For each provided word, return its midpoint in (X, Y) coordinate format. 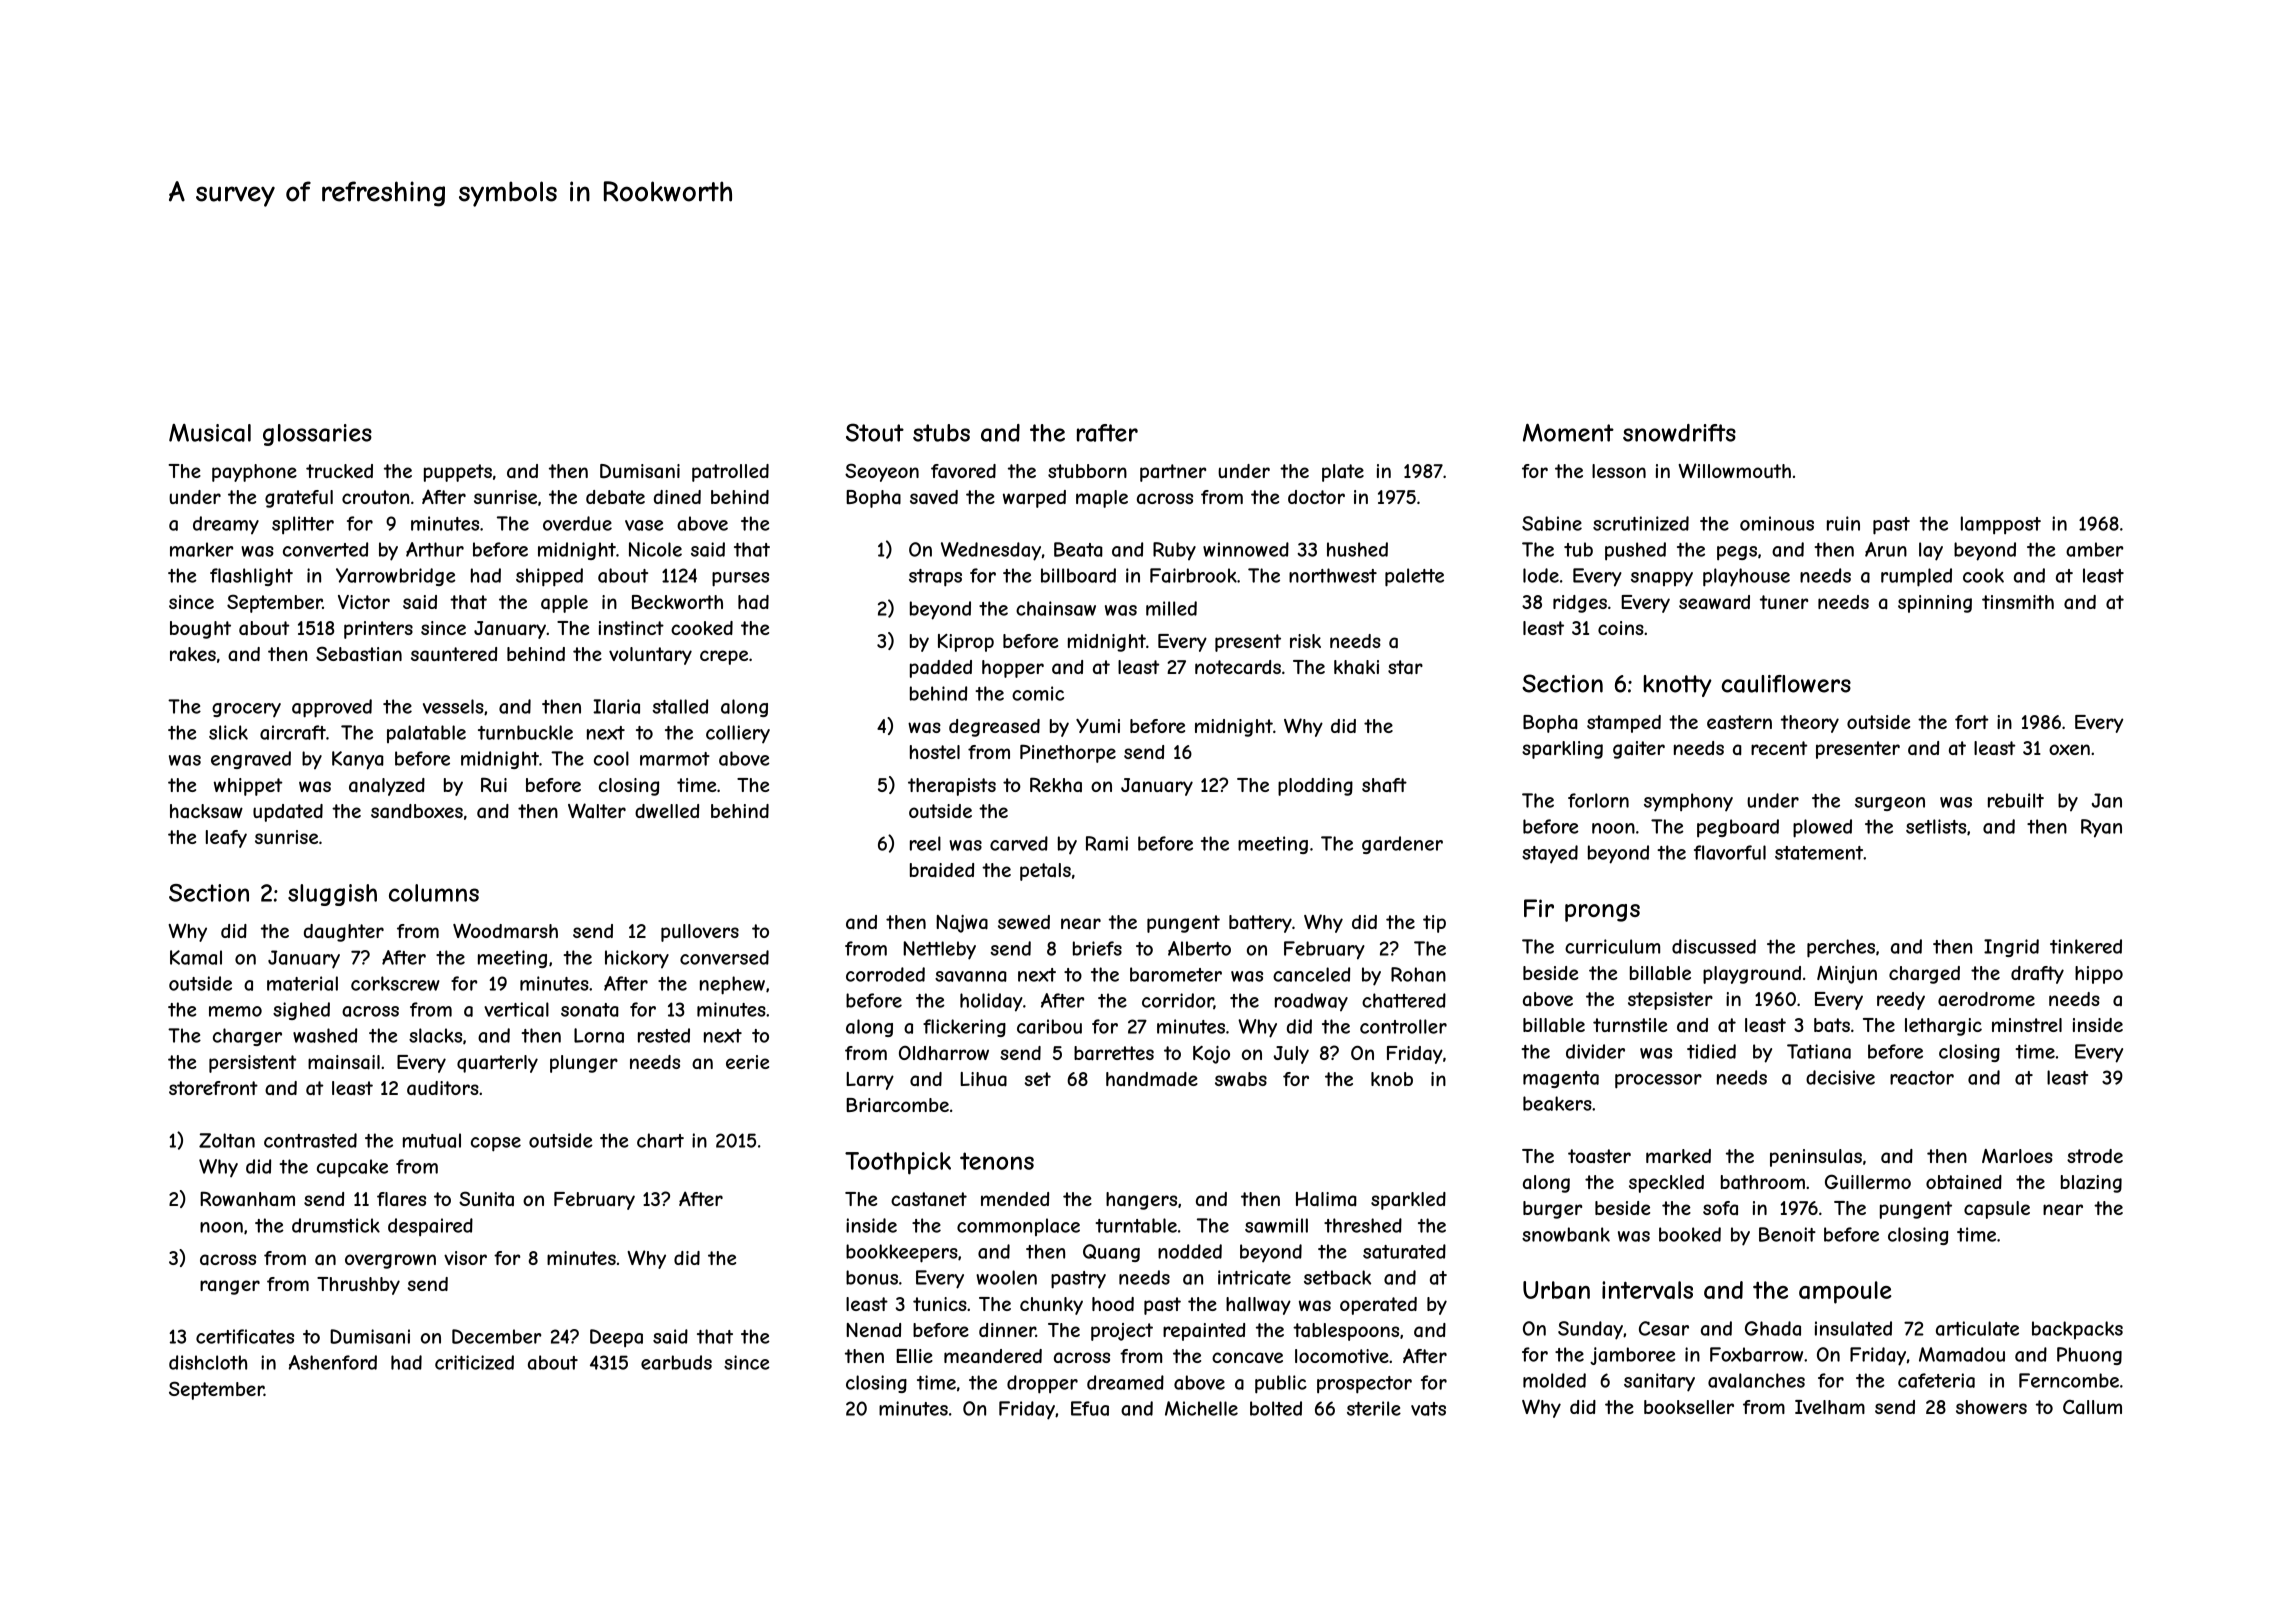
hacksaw (206, 811)
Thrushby (358, 1286)
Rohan (1418, 974)
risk (1305, 641)
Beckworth (677, 602)
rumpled (1916, 577)
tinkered (2086, 946)
